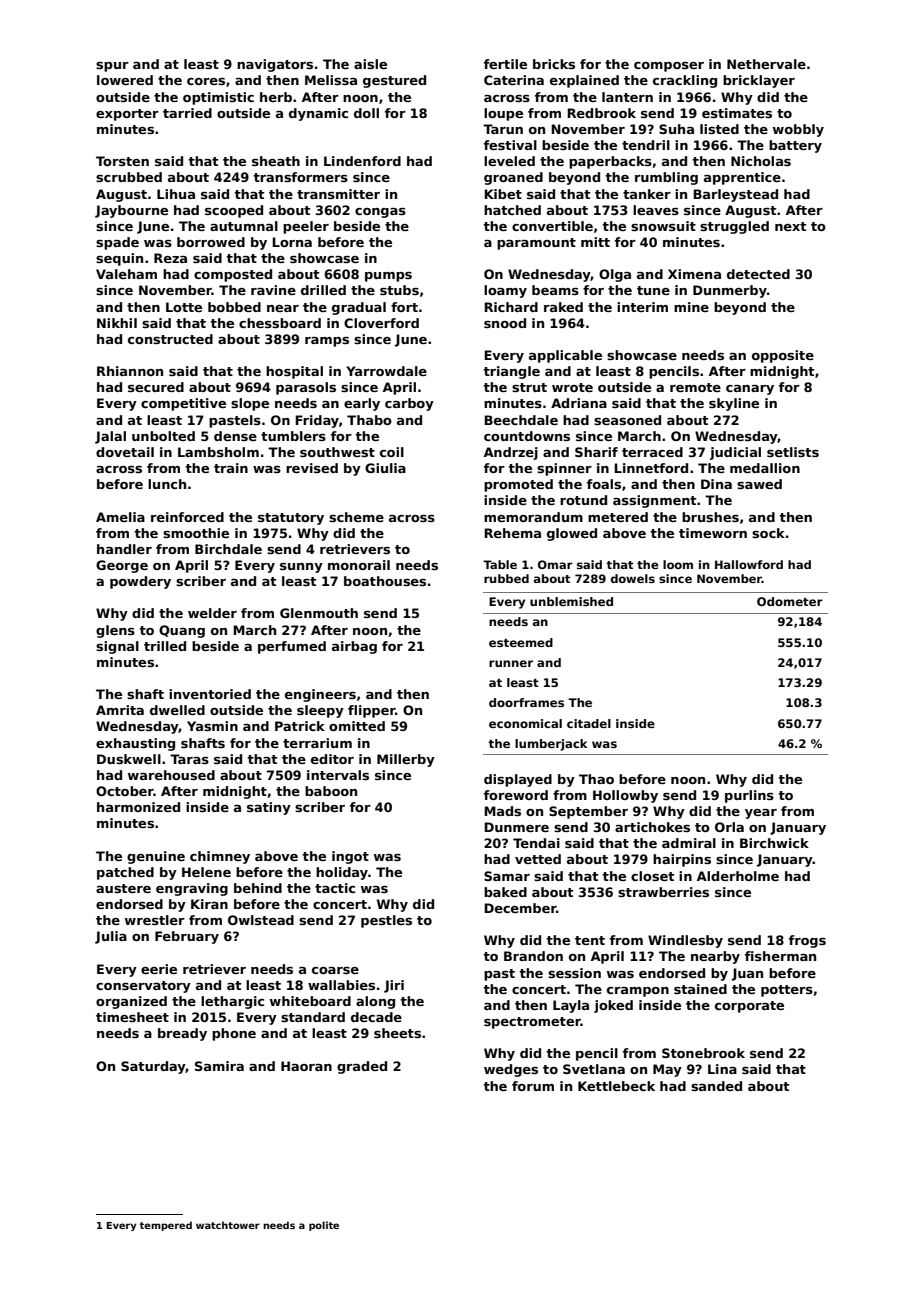  What do you see at coordinates (651, 468) in the screenshot?
I see `Linnetford` at bounding box center [651, 468].
